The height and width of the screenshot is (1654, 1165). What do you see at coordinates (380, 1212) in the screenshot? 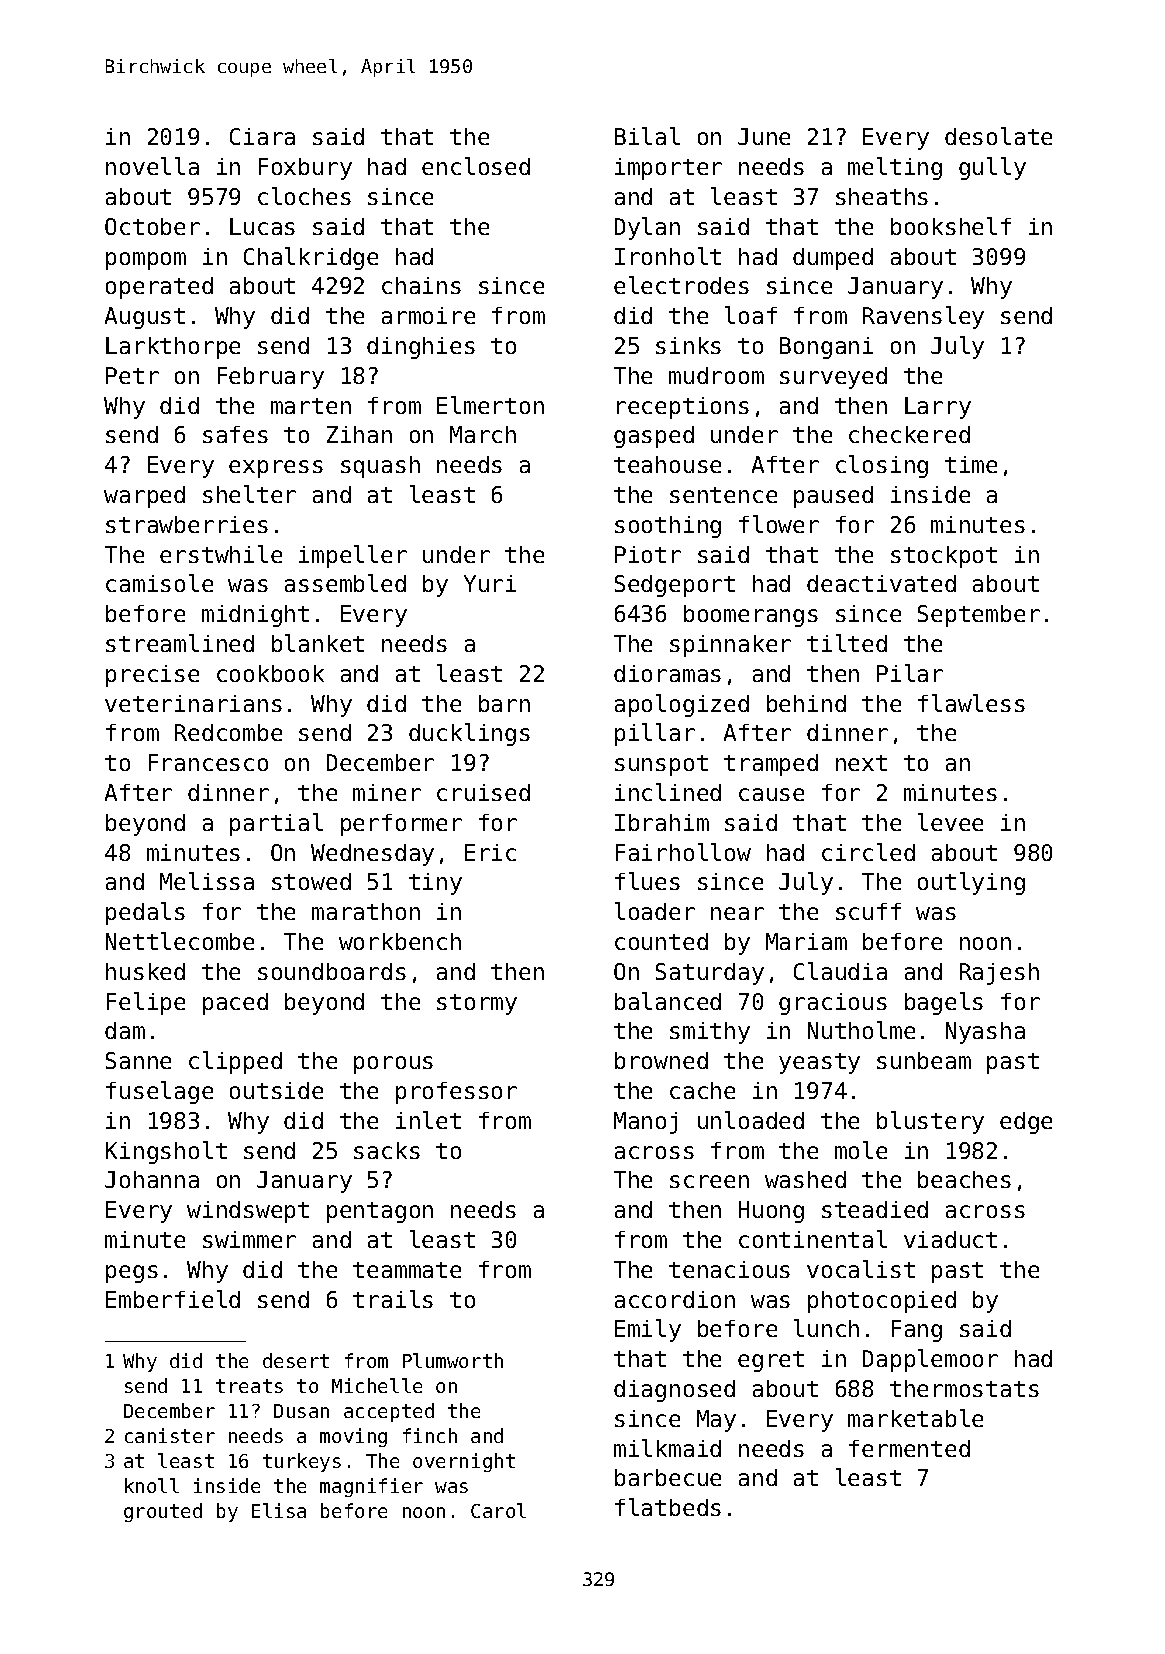
I see `pentagon` at bounding box center [380, 1212].
